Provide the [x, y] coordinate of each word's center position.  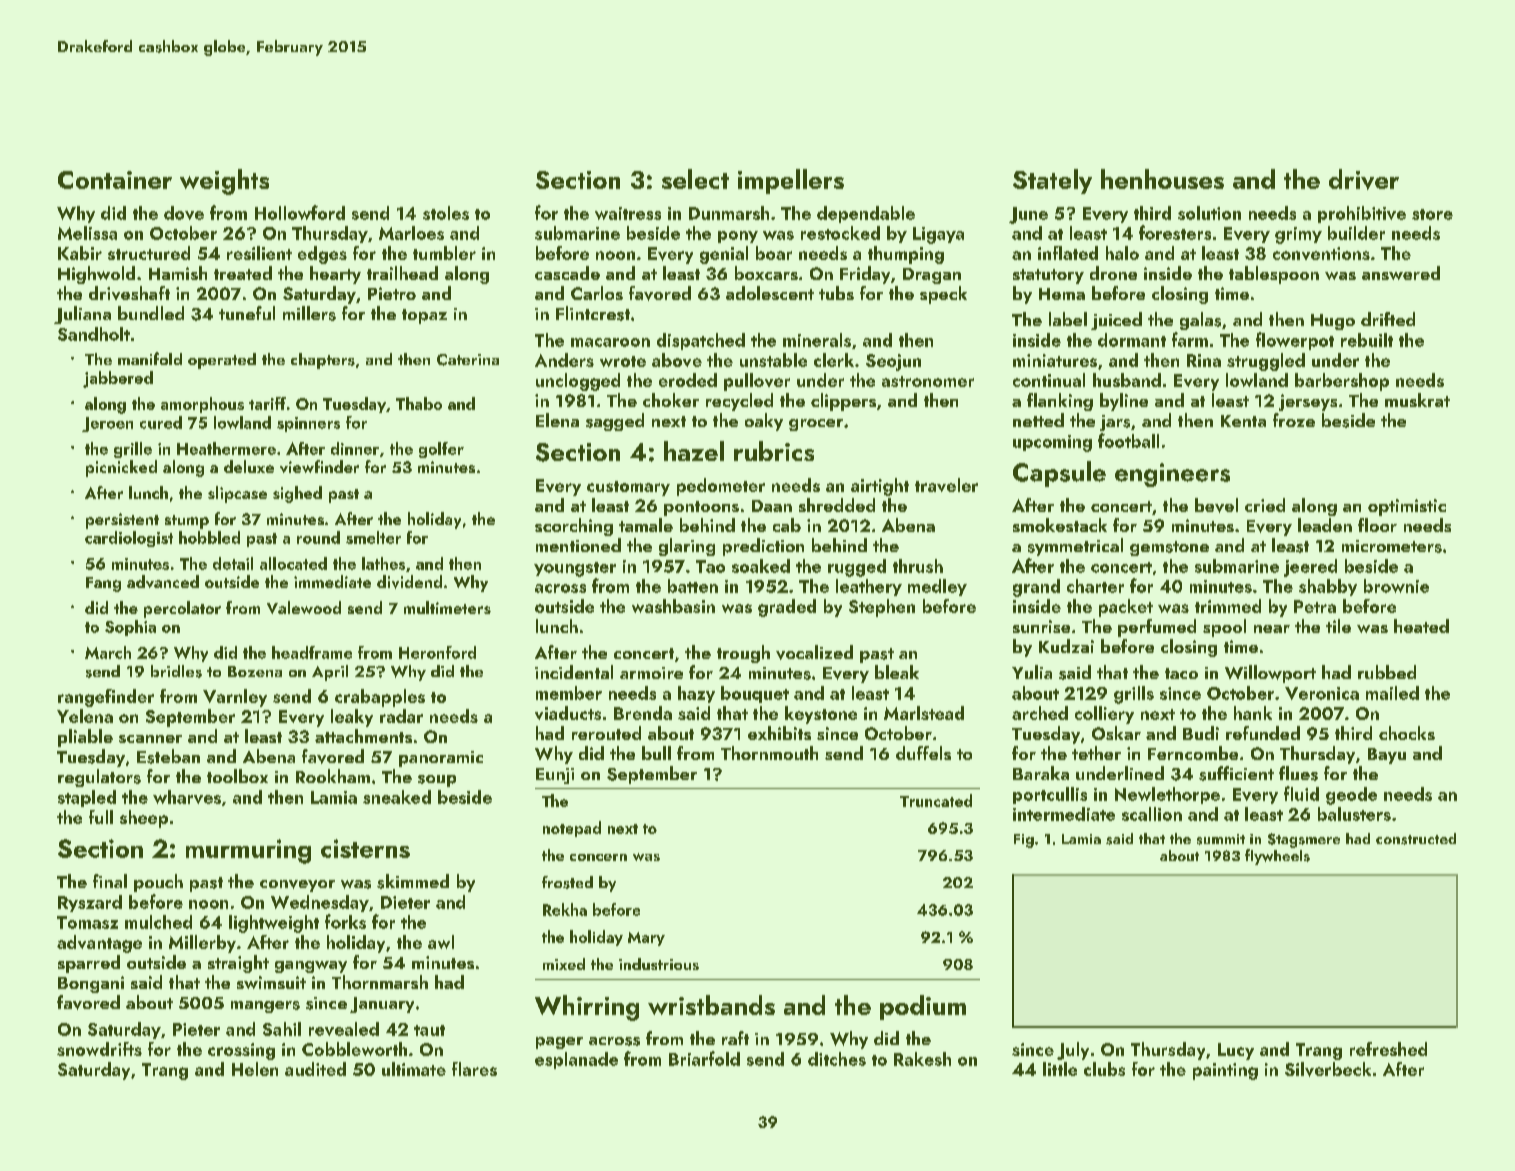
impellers [791, 181]
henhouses [1162, 179]
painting [1225, 1071]
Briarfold [704, 1058]
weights [224, 182]
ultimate [414, 1069]
